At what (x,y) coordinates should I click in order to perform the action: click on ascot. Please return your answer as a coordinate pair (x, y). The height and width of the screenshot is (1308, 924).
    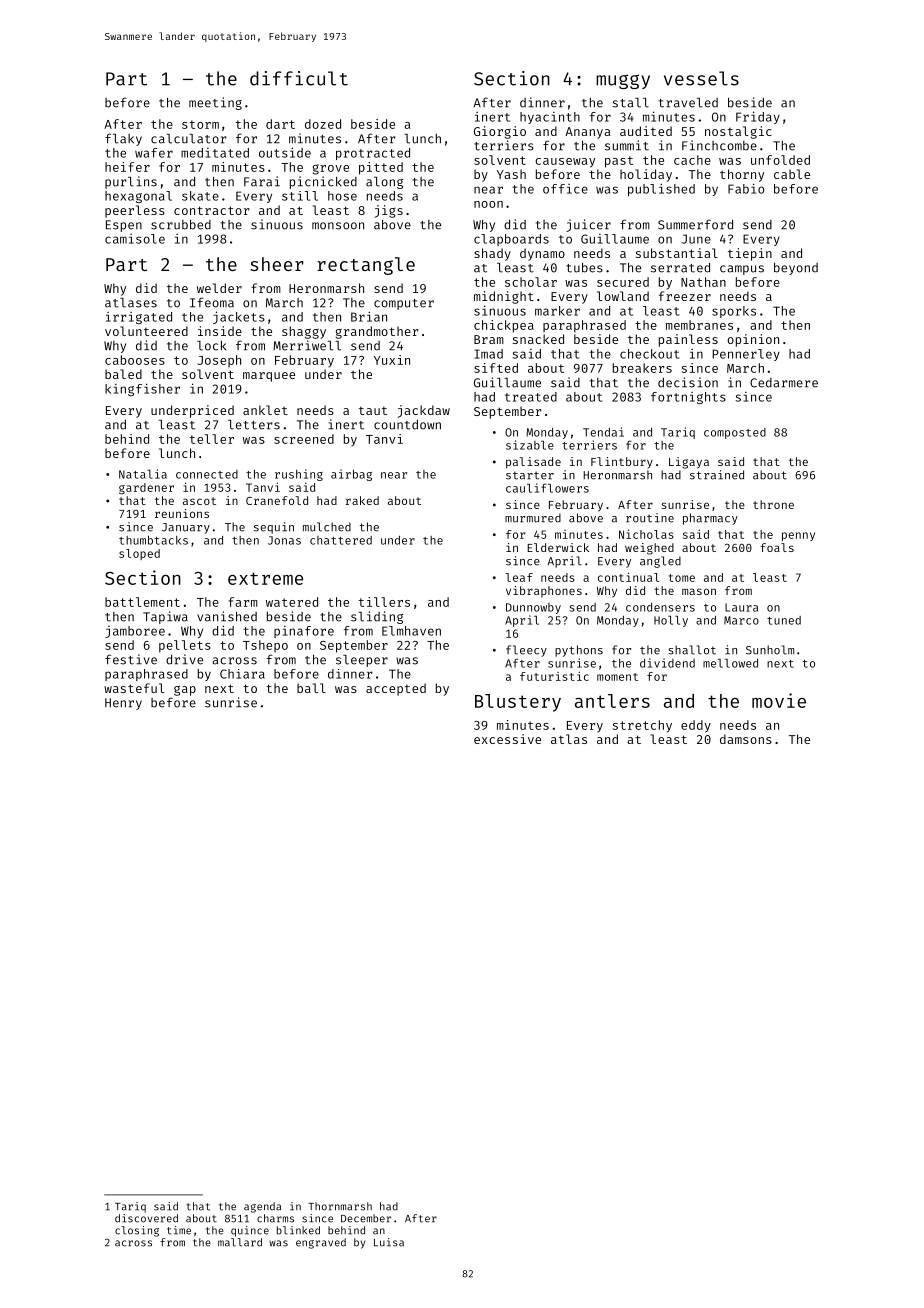
    Looking at the image, I should click on (199, 501).
